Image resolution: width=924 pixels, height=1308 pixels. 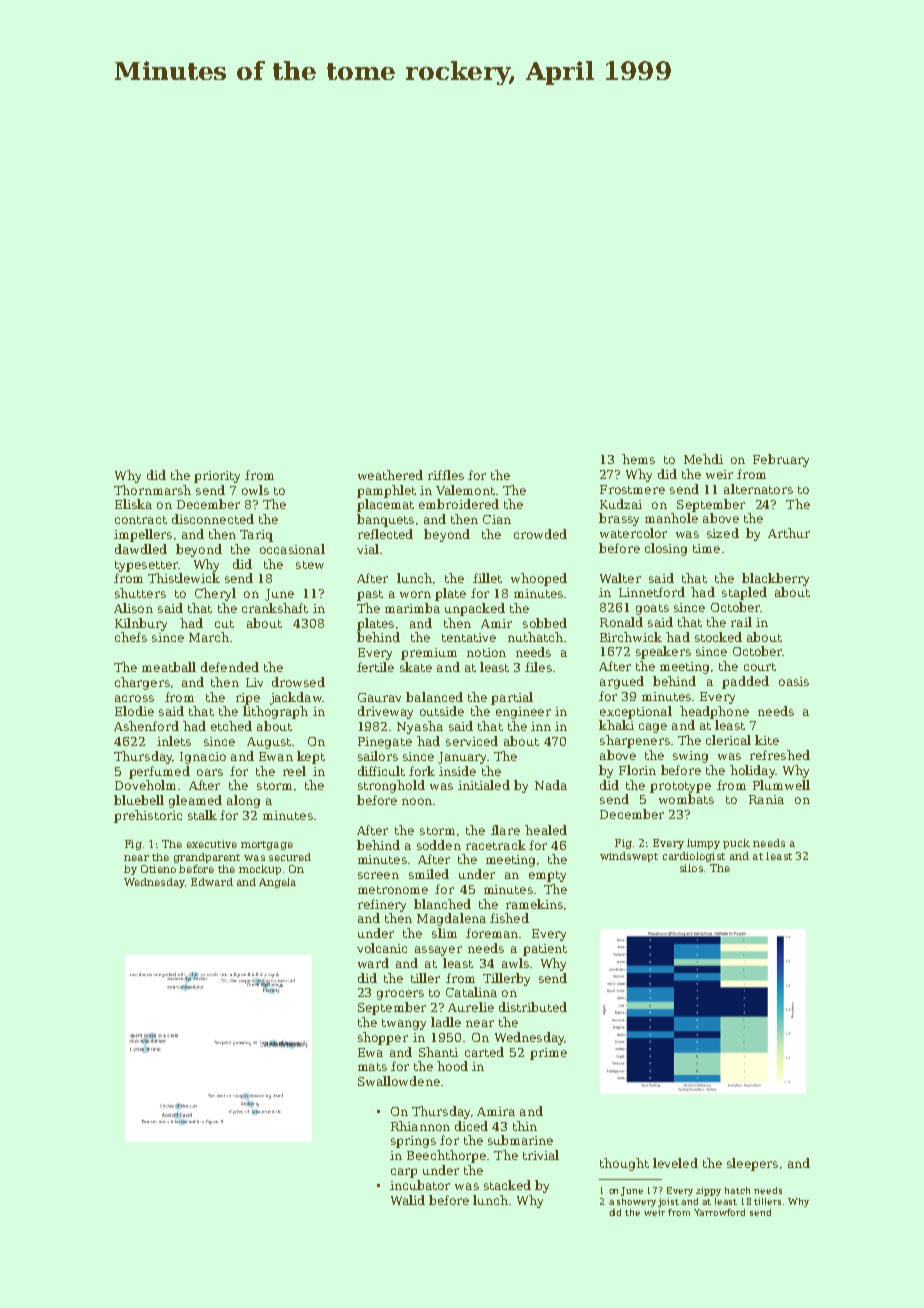 What do you see at coordinates (133, 504) in the image?
I see `Eliska` at bounding box center [133, 504].
